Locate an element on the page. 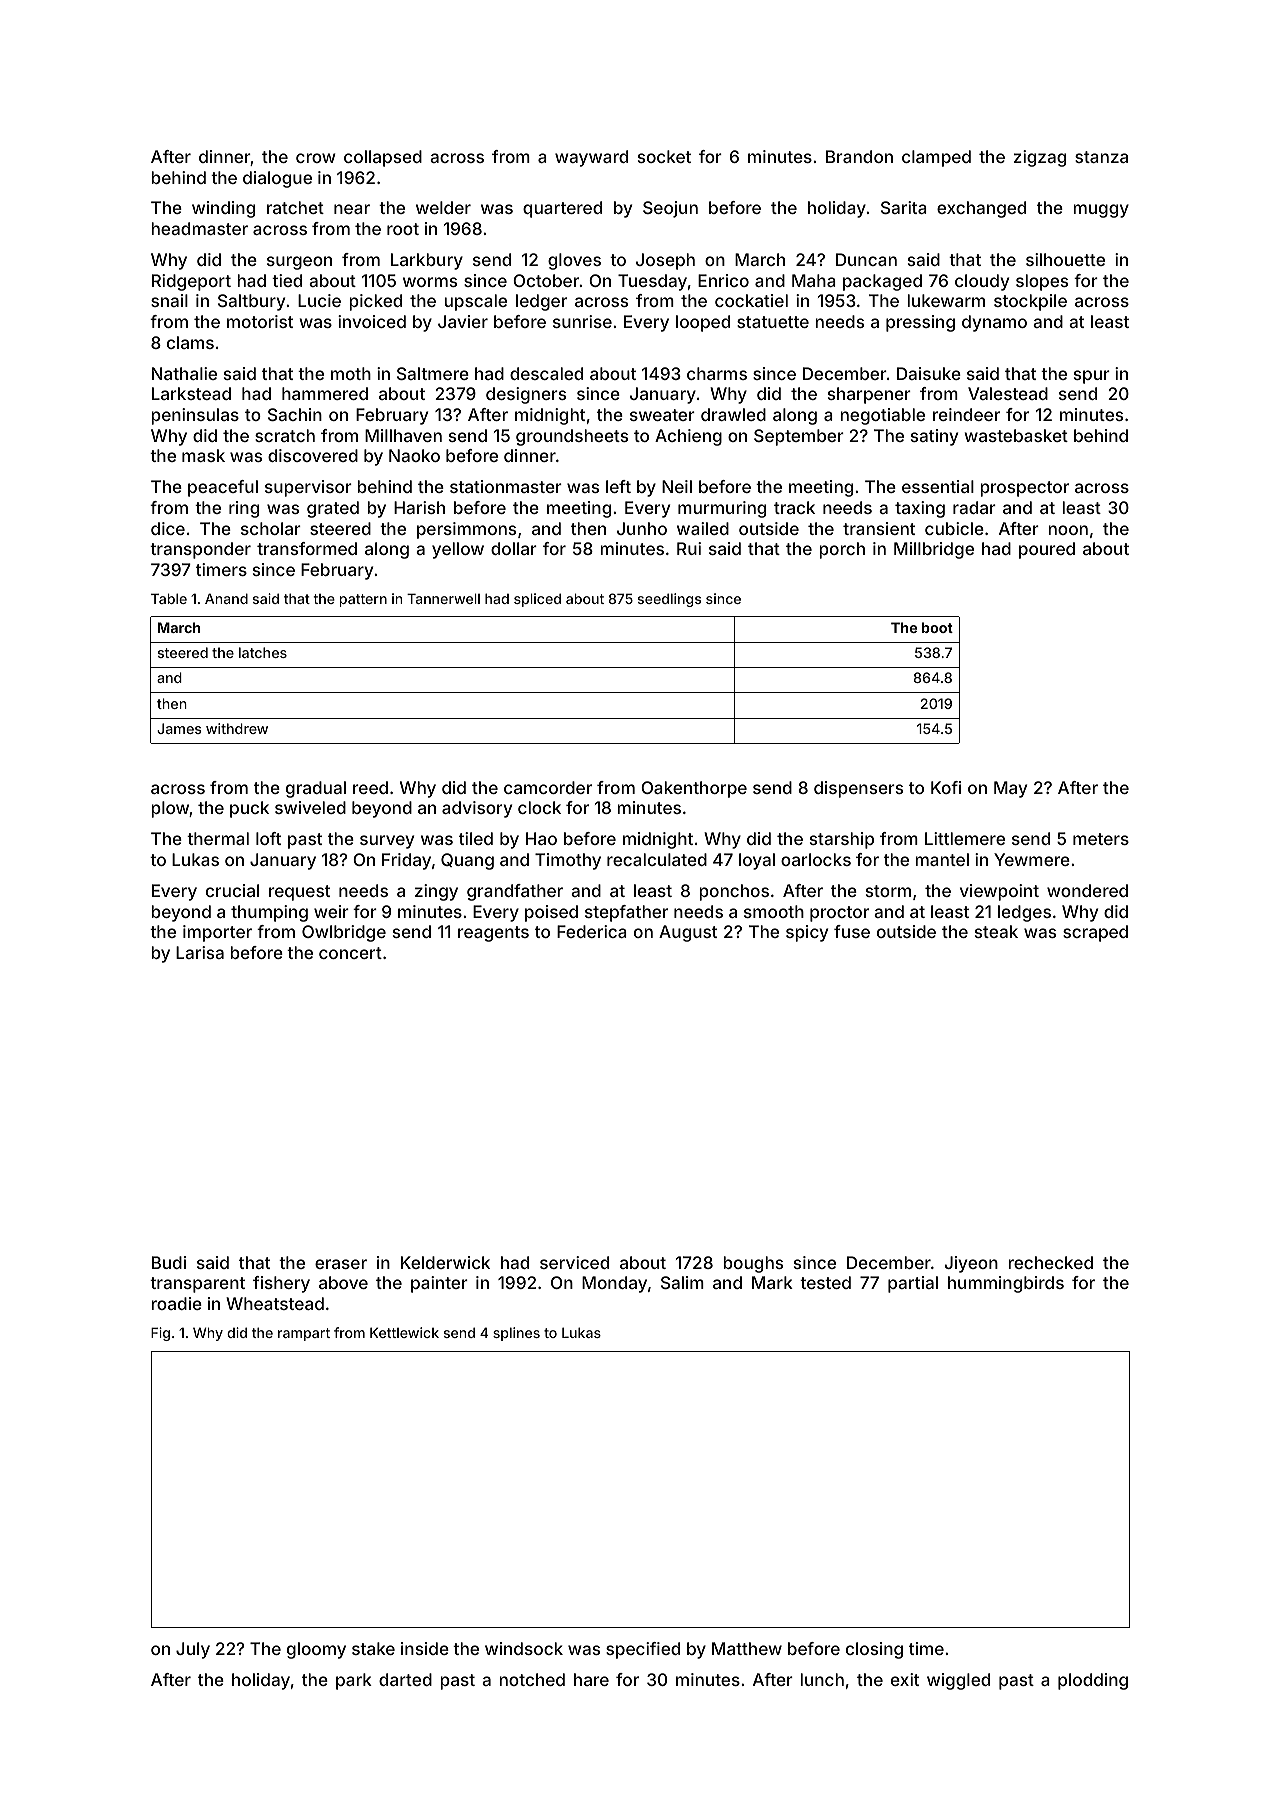  hummingbirds is located at coordinates (1006, 1284).
